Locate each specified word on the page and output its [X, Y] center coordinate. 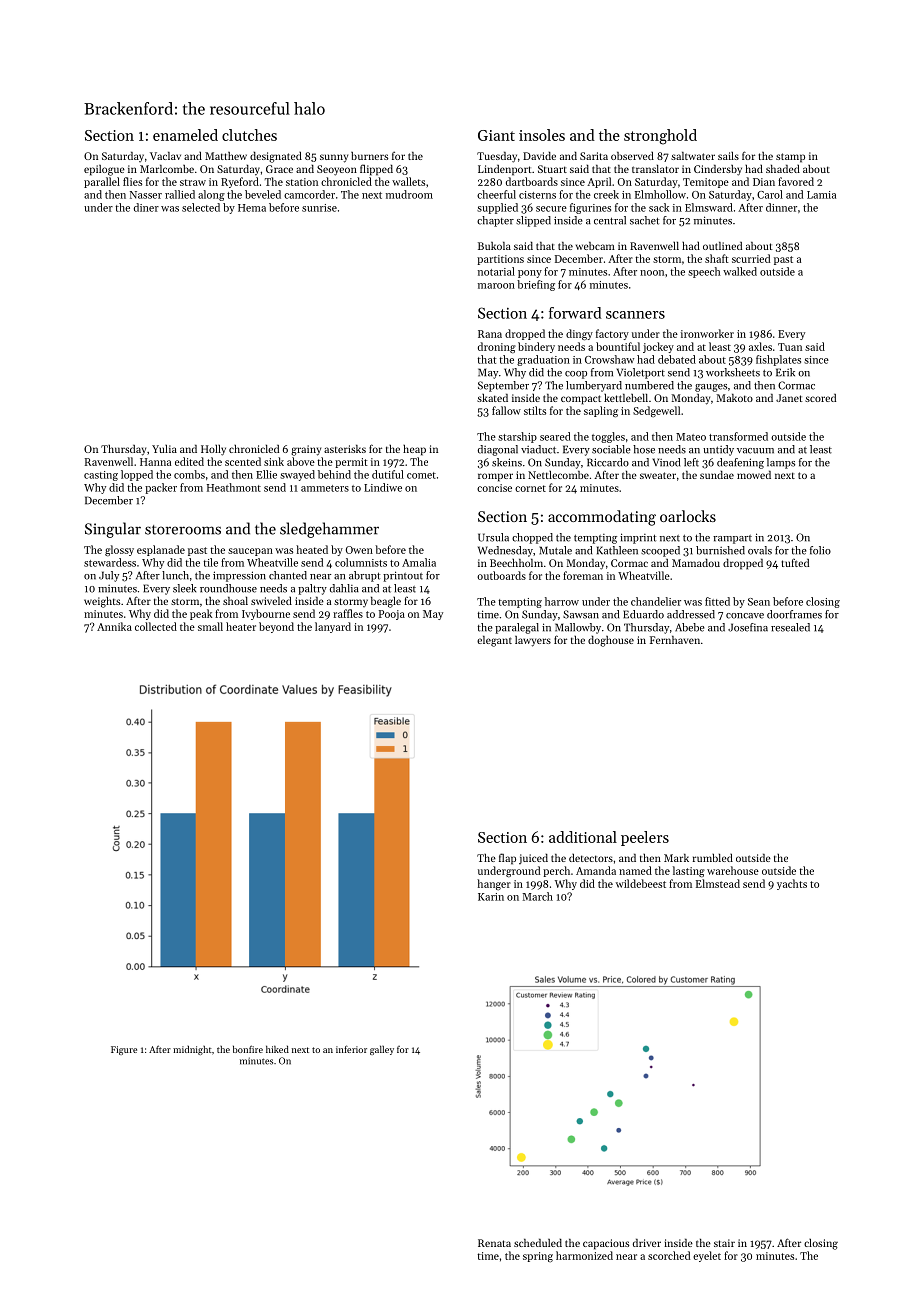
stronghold [660, 137]
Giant [496, 135]
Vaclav [165, 156]
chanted [288, 575]
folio [820, 550]
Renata [494, 1243]
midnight [192, 1050]
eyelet [707, 1256]
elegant [494, 641]
